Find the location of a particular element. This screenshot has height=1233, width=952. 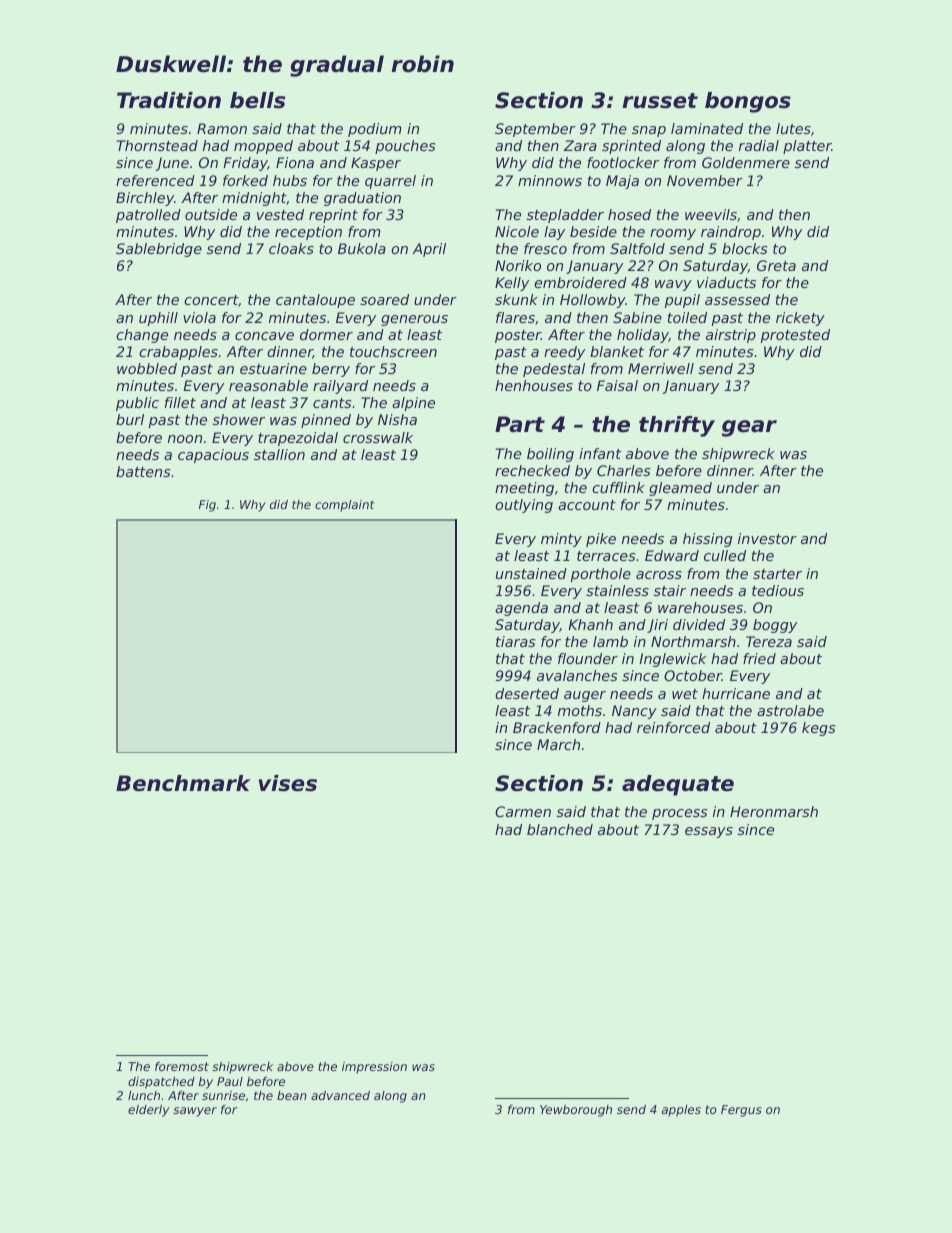

Fergus is located at coordinates (741, 1111).
